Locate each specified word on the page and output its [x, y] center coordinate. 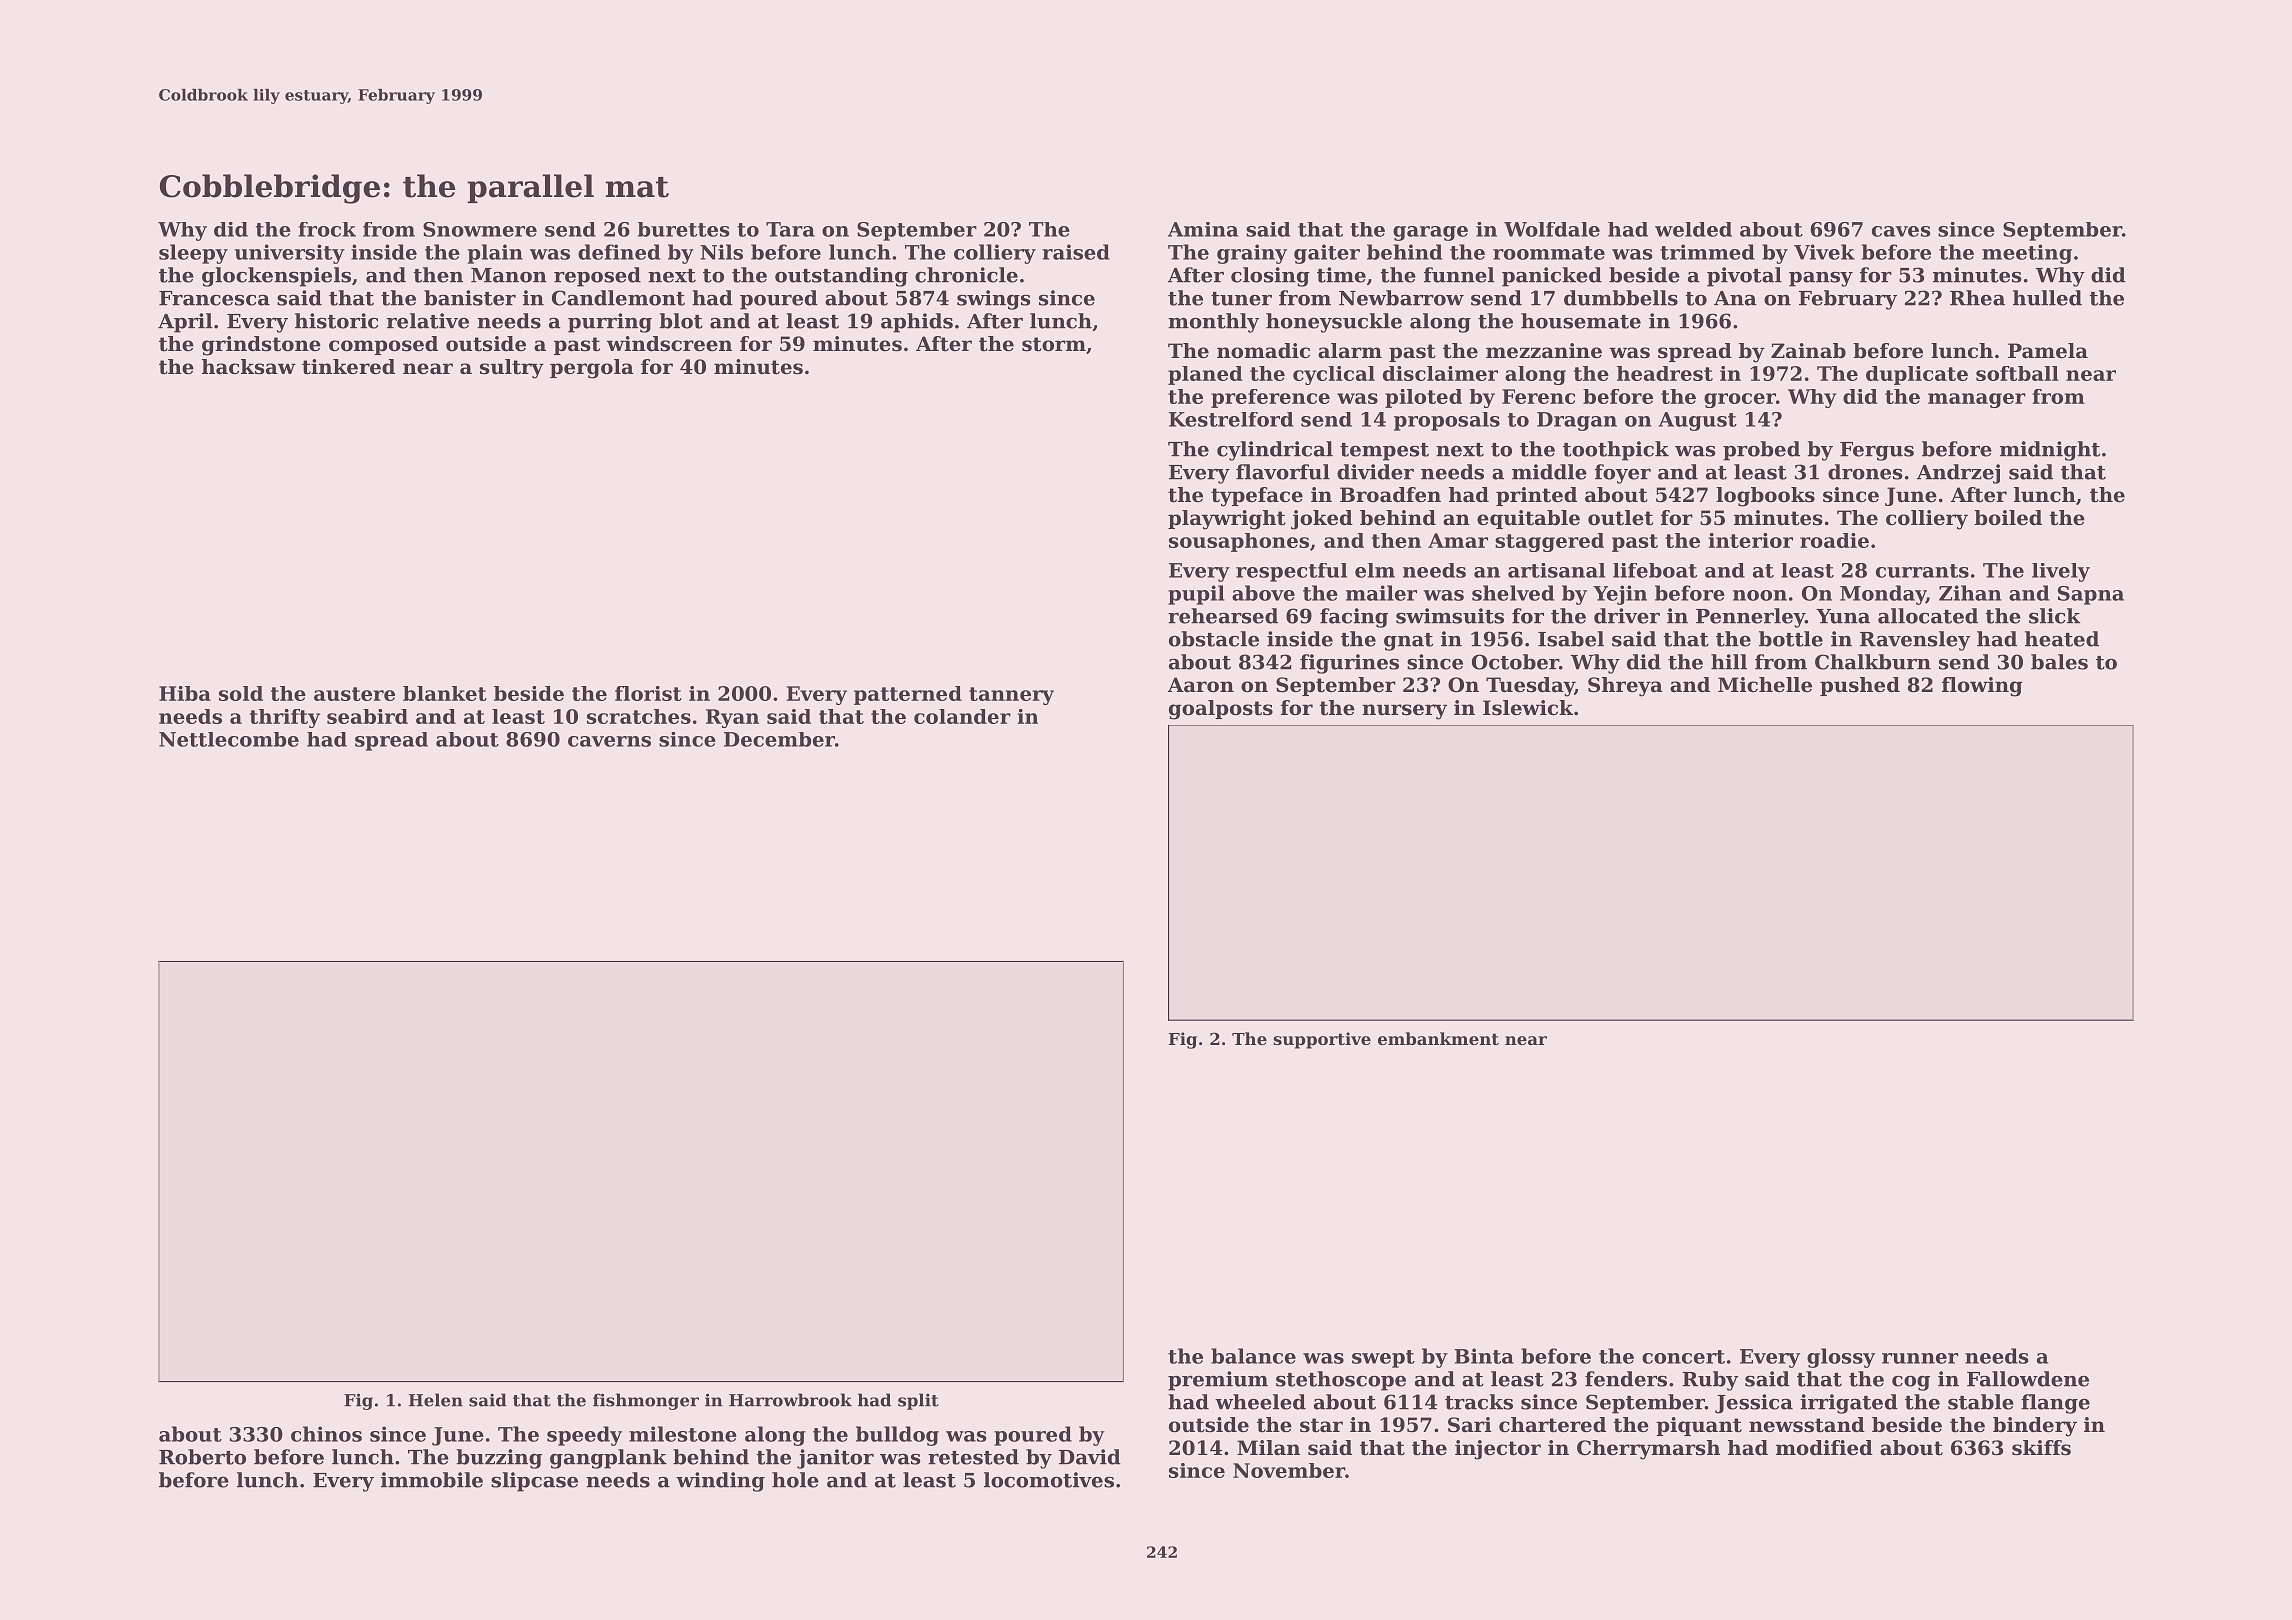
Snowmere [480, 229]
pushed [1860, 686]
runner [1920, 1358]
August [1697, 421]
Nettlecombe [229, 739]
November [1289, 1470]
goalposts [1221, 710]
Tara [790, 229]
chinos [326, 1434]
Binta [1484, 1356]
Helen [436, 1400]
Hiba [185, 693]
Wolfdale [1552, 229]
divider [1375, 472]
